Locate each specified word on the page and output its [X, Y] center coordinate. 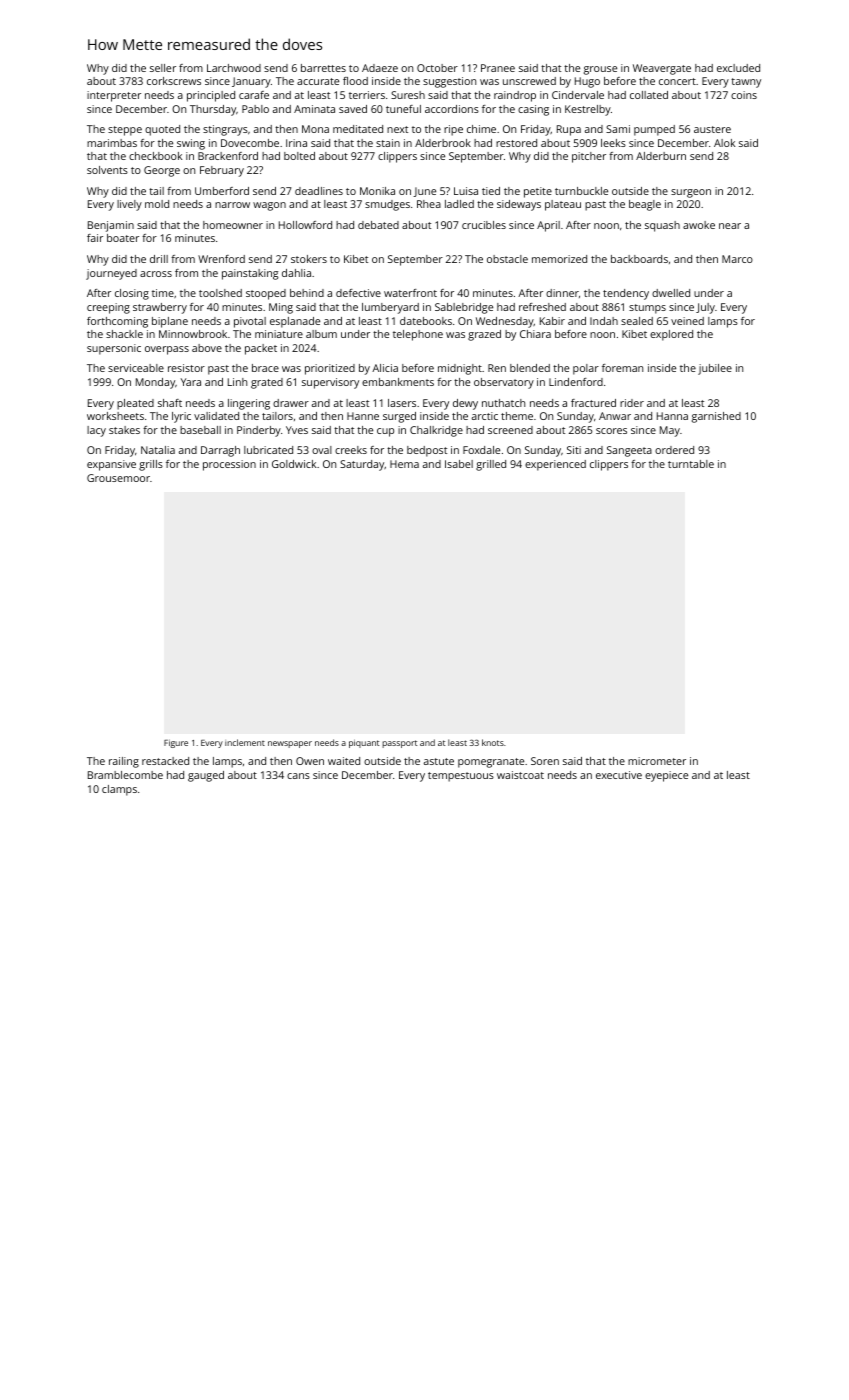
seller [163, 68]
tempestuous [461, 777]
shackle [124, 334]
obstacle [507, 259]
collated [649, 95]
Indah [604, 321]
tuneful [403, 109]
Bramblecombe [125, 775]
